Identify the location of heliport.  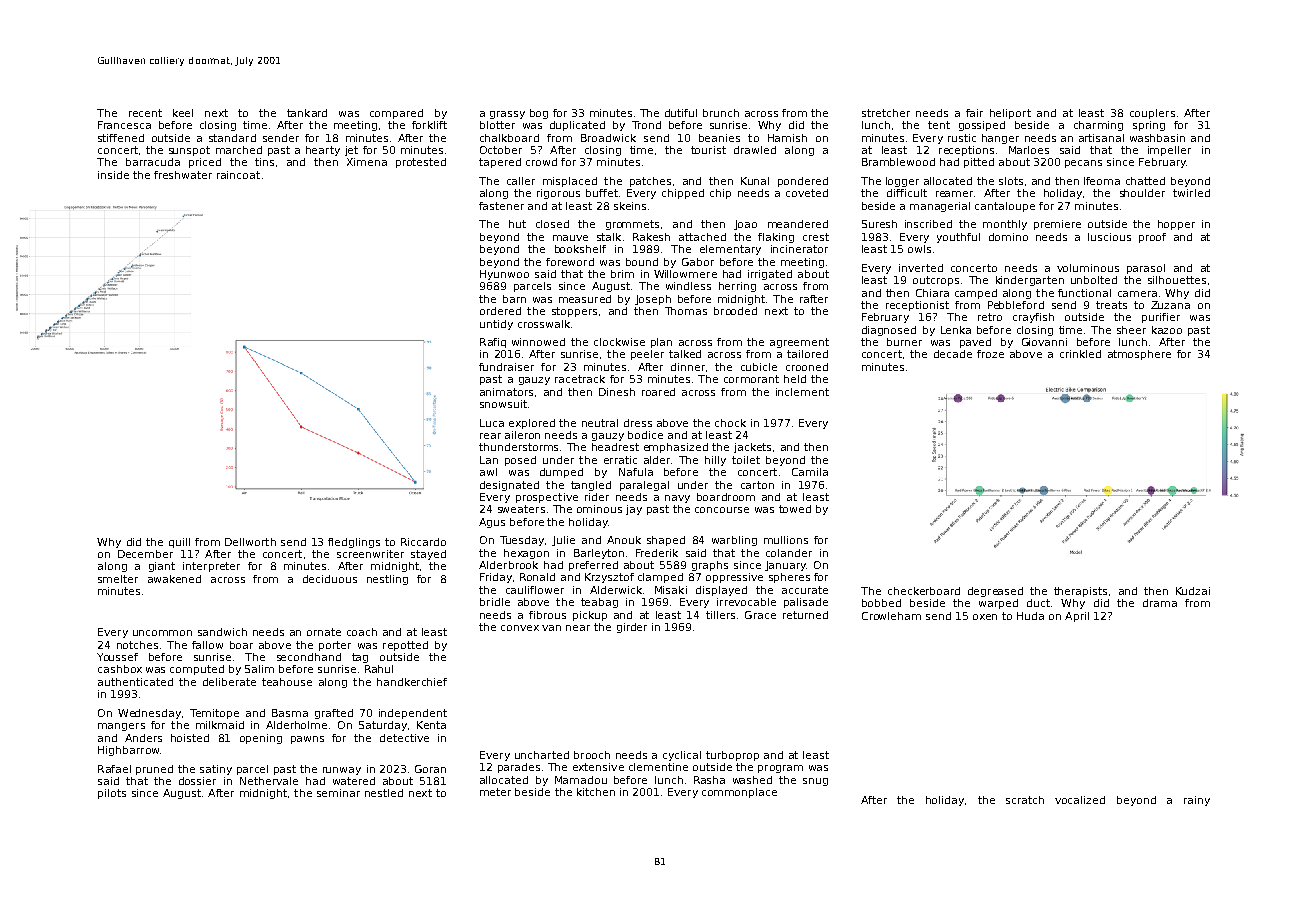
(1010, 114).
